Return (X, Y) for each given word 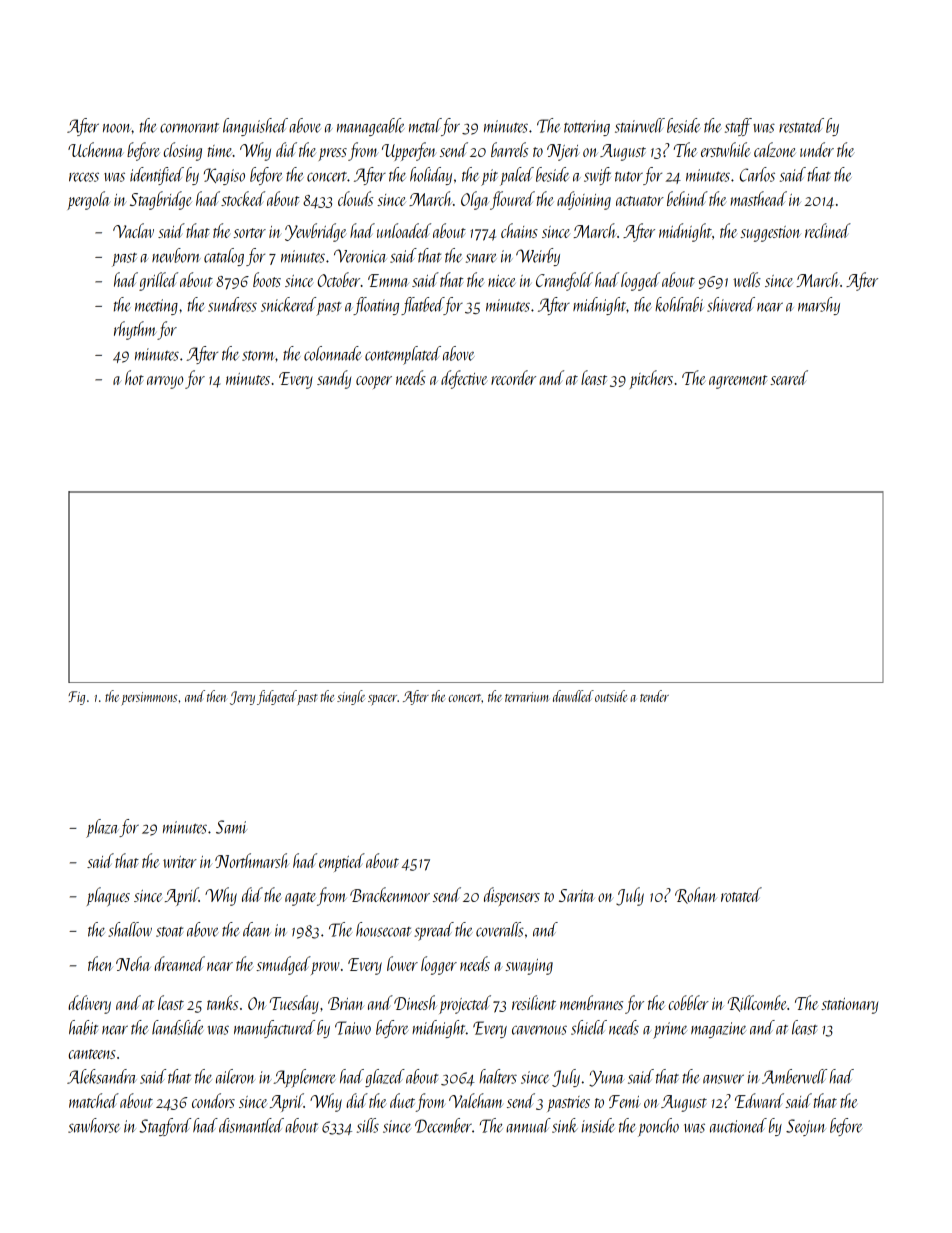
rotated (741, 894)
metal (425, 125)
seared (789, 377)
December (443, 1125)
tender (654, 696)
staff (738, 127)
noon (117, 128)
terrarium (527, 697)
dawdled (573, 696)
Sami (231, 827)
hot (134, 377)
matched (94, 1100)
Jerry (242, 698)
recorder (513, 377)
